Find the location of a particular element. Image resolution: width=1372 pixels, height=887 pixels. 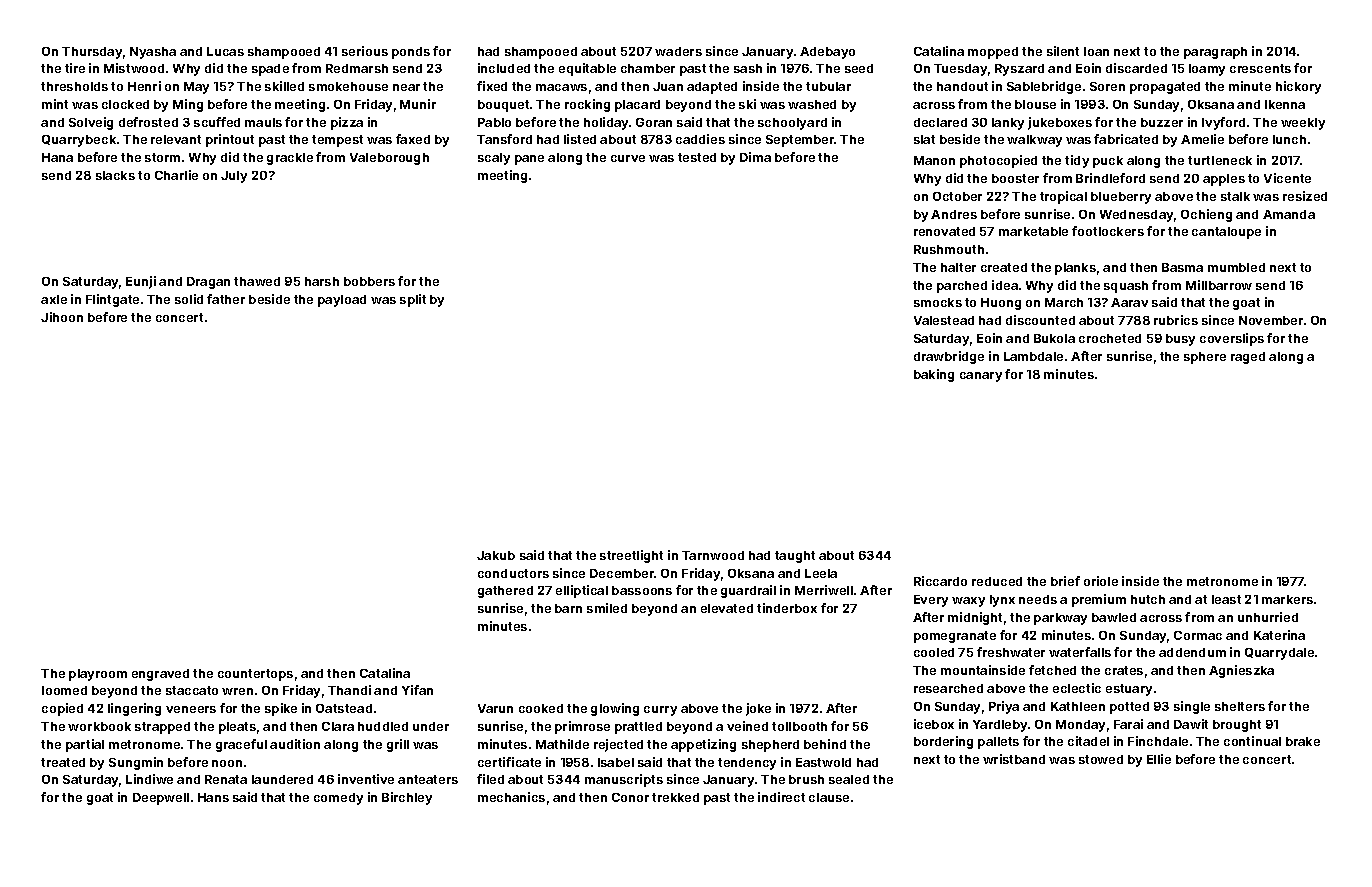

mumbled is located at coordinates (1236, 267).
